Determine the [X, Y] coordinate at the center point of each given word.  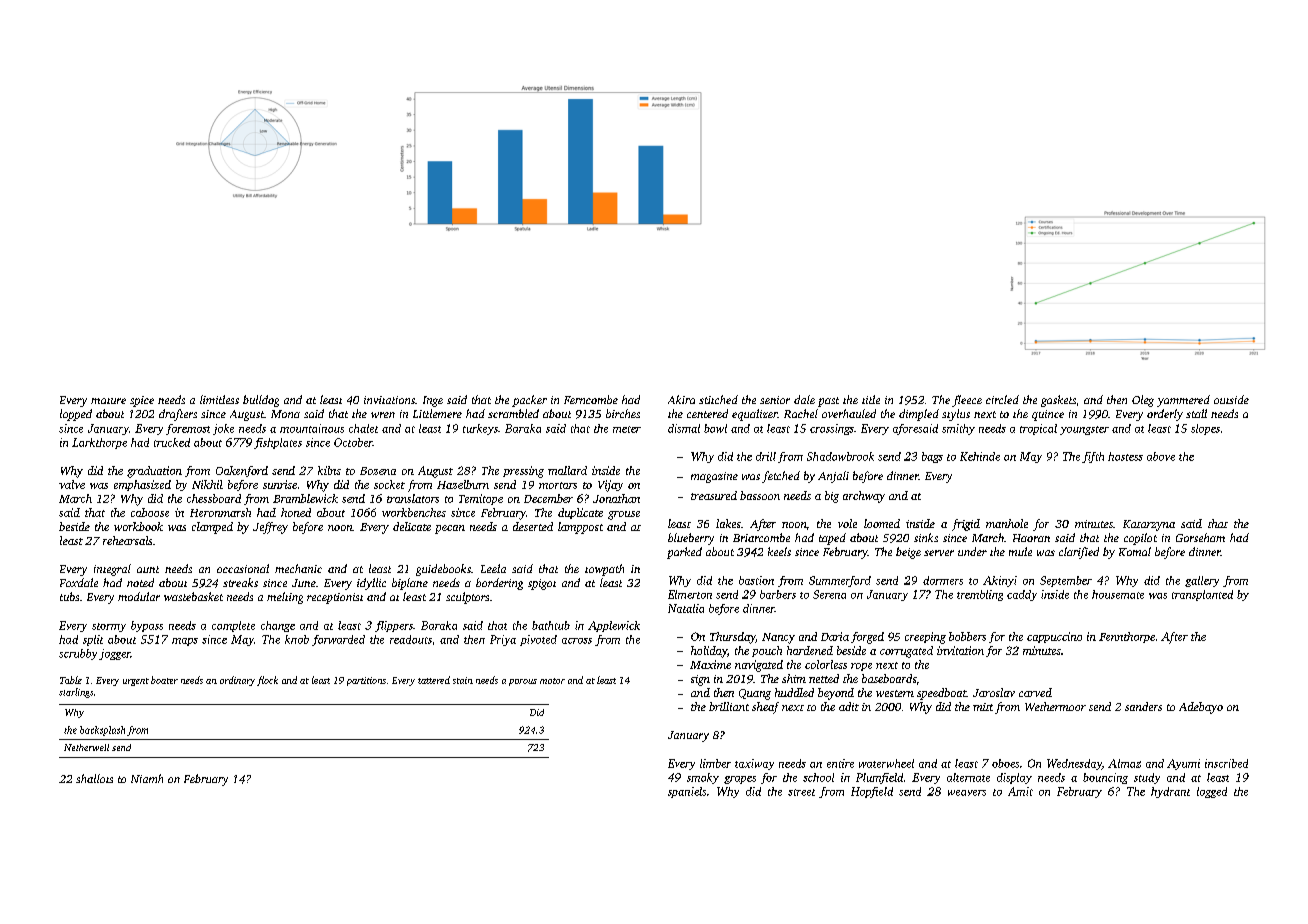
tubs [69, 596]
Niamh [147, 778]
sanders [1143, 706]
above [1161, 456]
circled [1002, 399]
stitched [718, 399]
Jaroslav [994, 692]
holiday [709, 652]
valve [72, 484]
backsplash [102, 731]
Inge [433, 401]
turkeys [480, 429]
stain [463, 680]
